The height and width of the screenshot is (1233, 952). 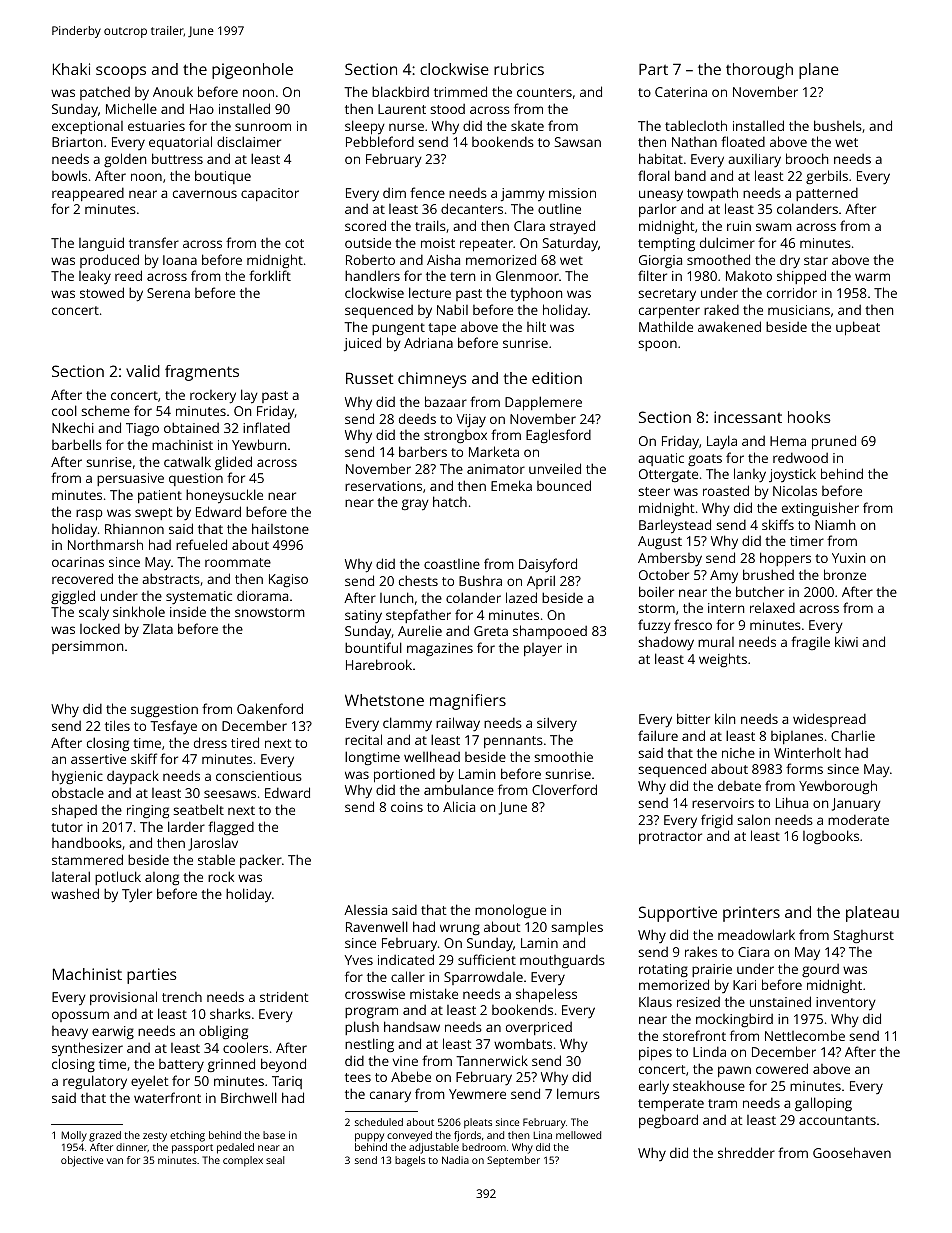 What do you see at coordinates (202, 109) in the screenshot?
I see `Hao` at bounding box center [202, 109].
